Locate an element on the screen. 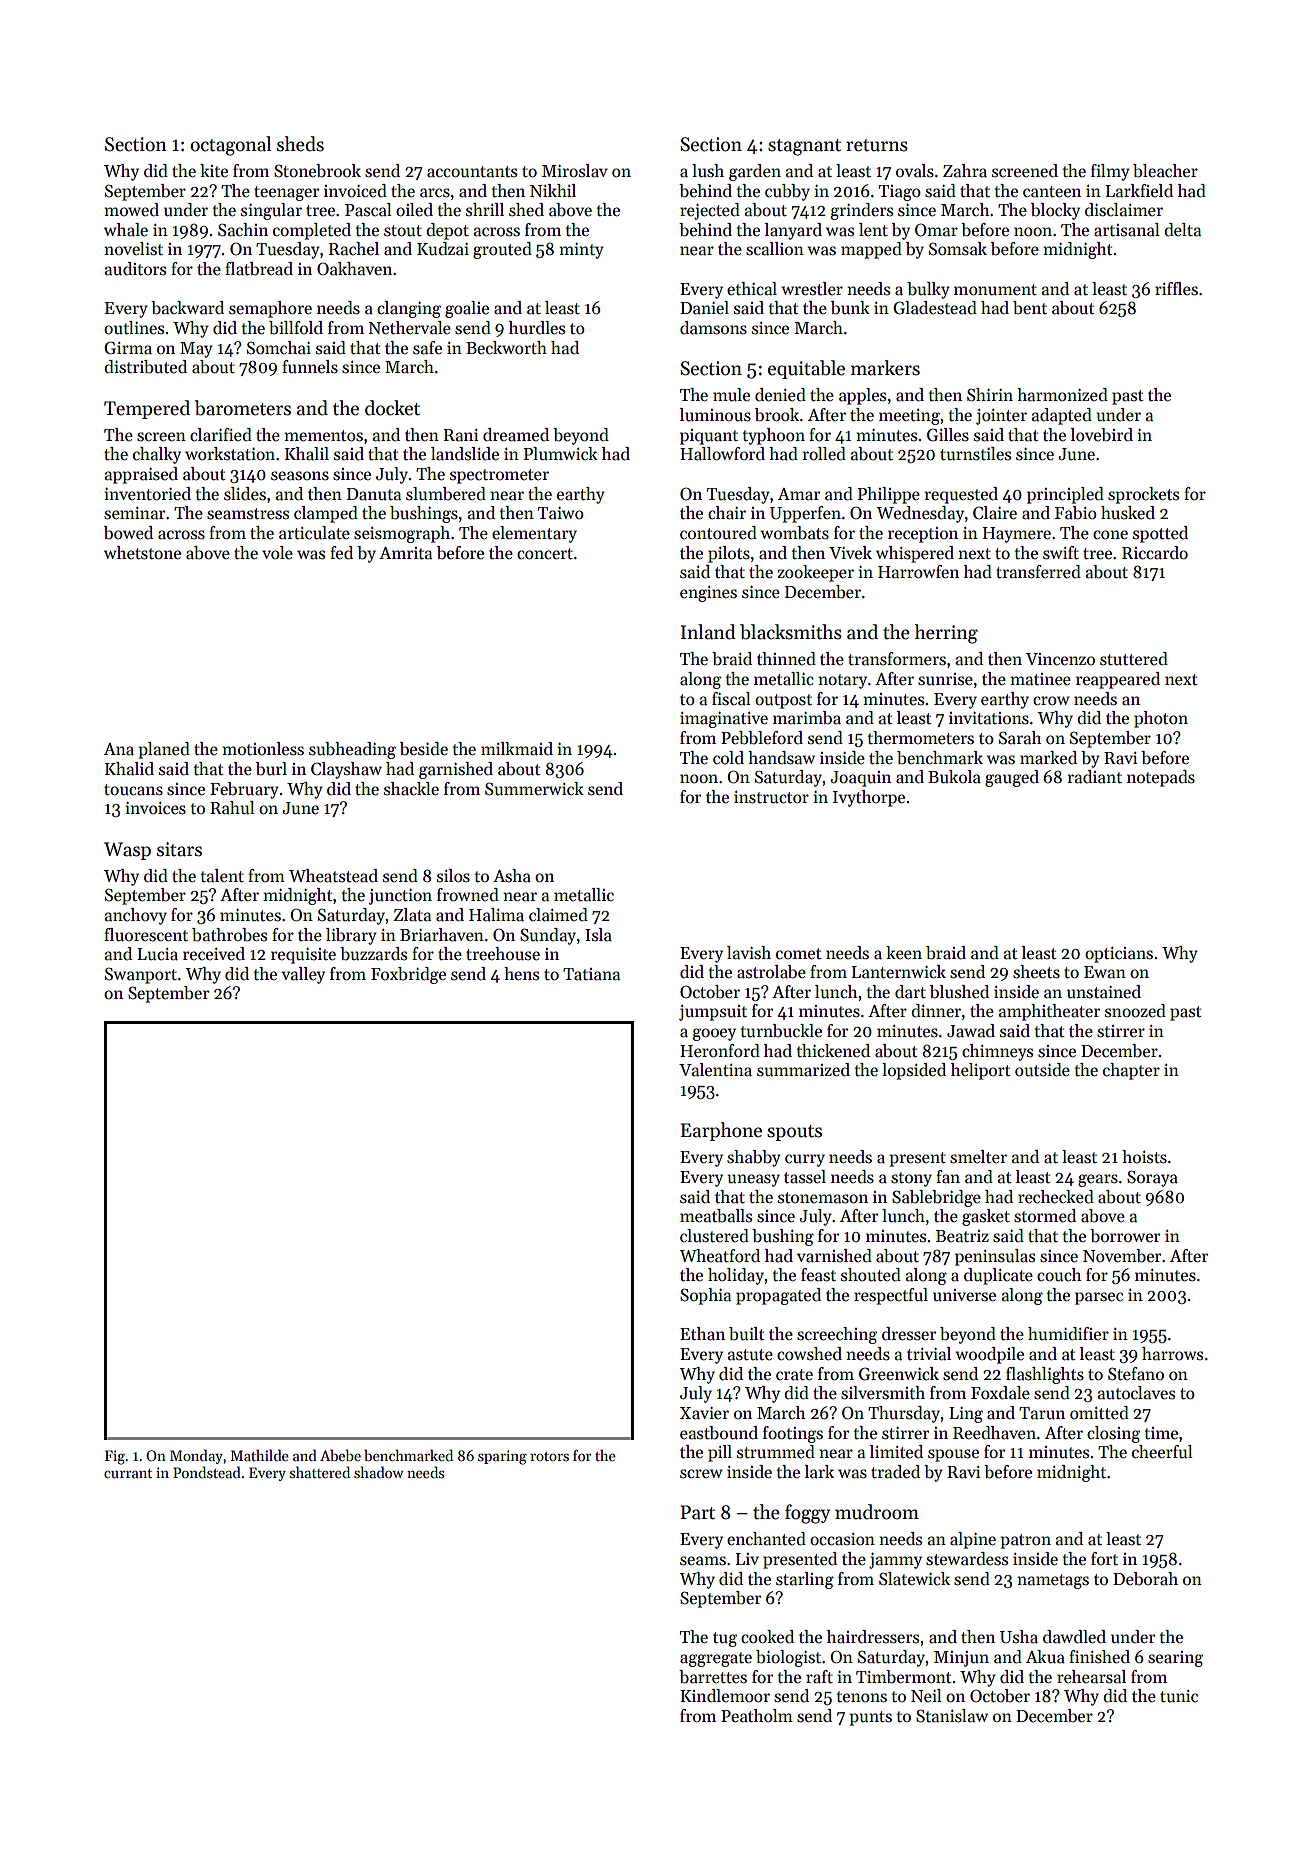 The height and width of the screenshot is (1856, 1313). Danuta is located at coordinates (374, 494).
